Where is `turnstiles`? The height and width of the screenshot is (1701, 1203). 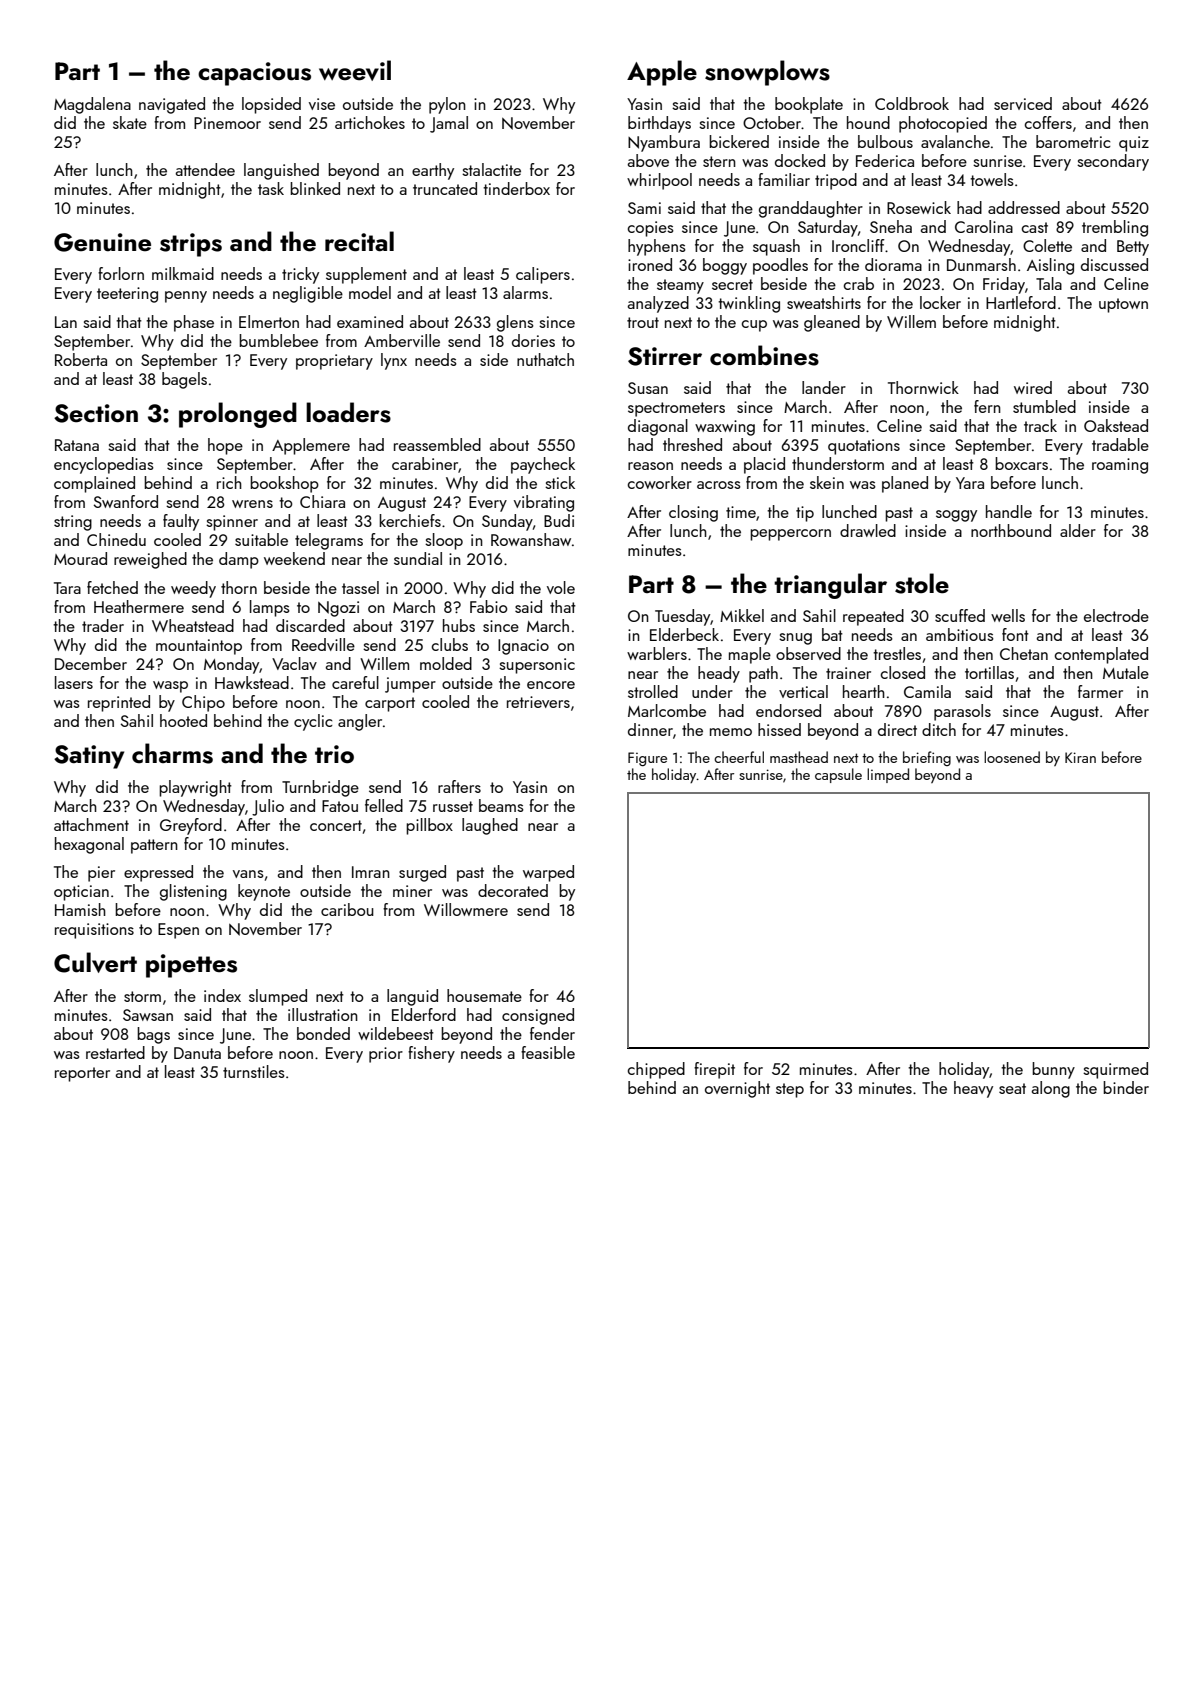
turnstiles is located at coordinates (254, 1071).
